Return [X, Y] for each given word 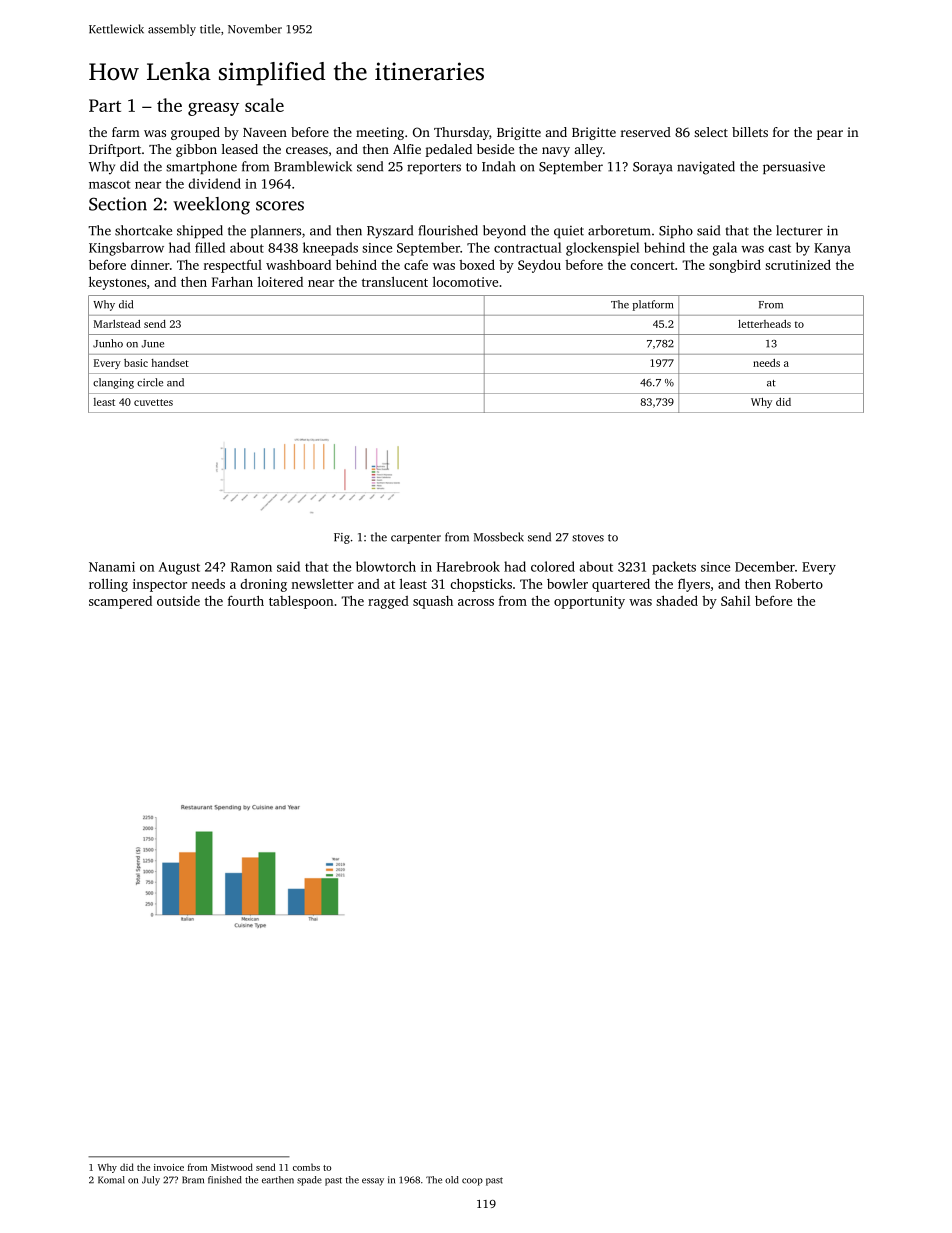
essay [373, 1182]
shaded [677, 600]
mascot [110, 184]
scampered [120, 602]
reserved [646, 132]
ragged [388, 602]
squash [433, 602]
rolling [108, 585]
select [711, 132]
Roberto [799, 584]
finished [225, 1180]
